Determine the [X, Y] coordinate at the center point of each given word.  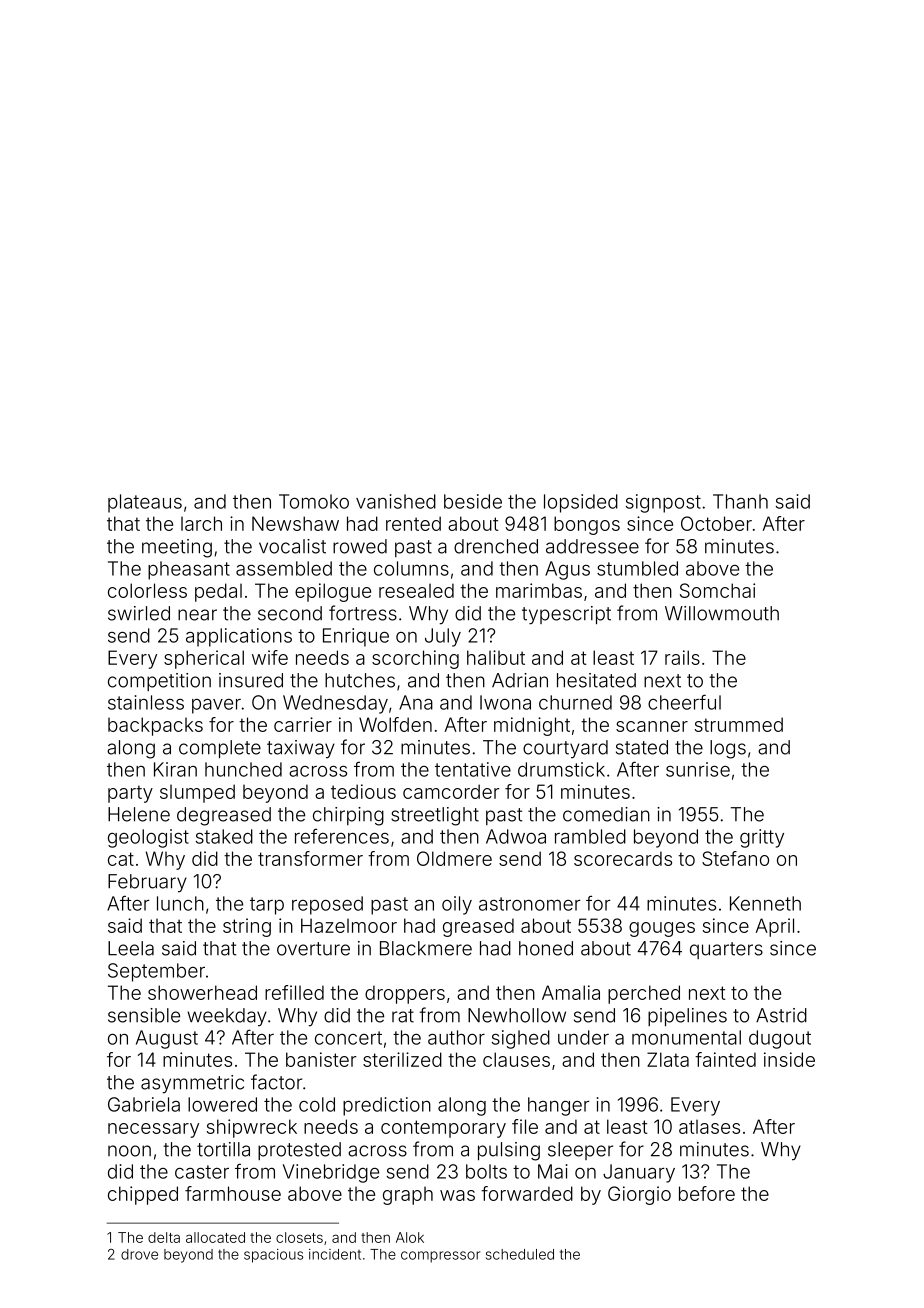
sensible [144, 1015]
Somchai [717, 590]
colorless [147, 590]
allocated [215, 1237]
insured [251, 680]
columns [411, 568]
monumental [686, 1037]
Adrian [520, 680]
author [456, 1037]
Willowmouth [722, 613]
